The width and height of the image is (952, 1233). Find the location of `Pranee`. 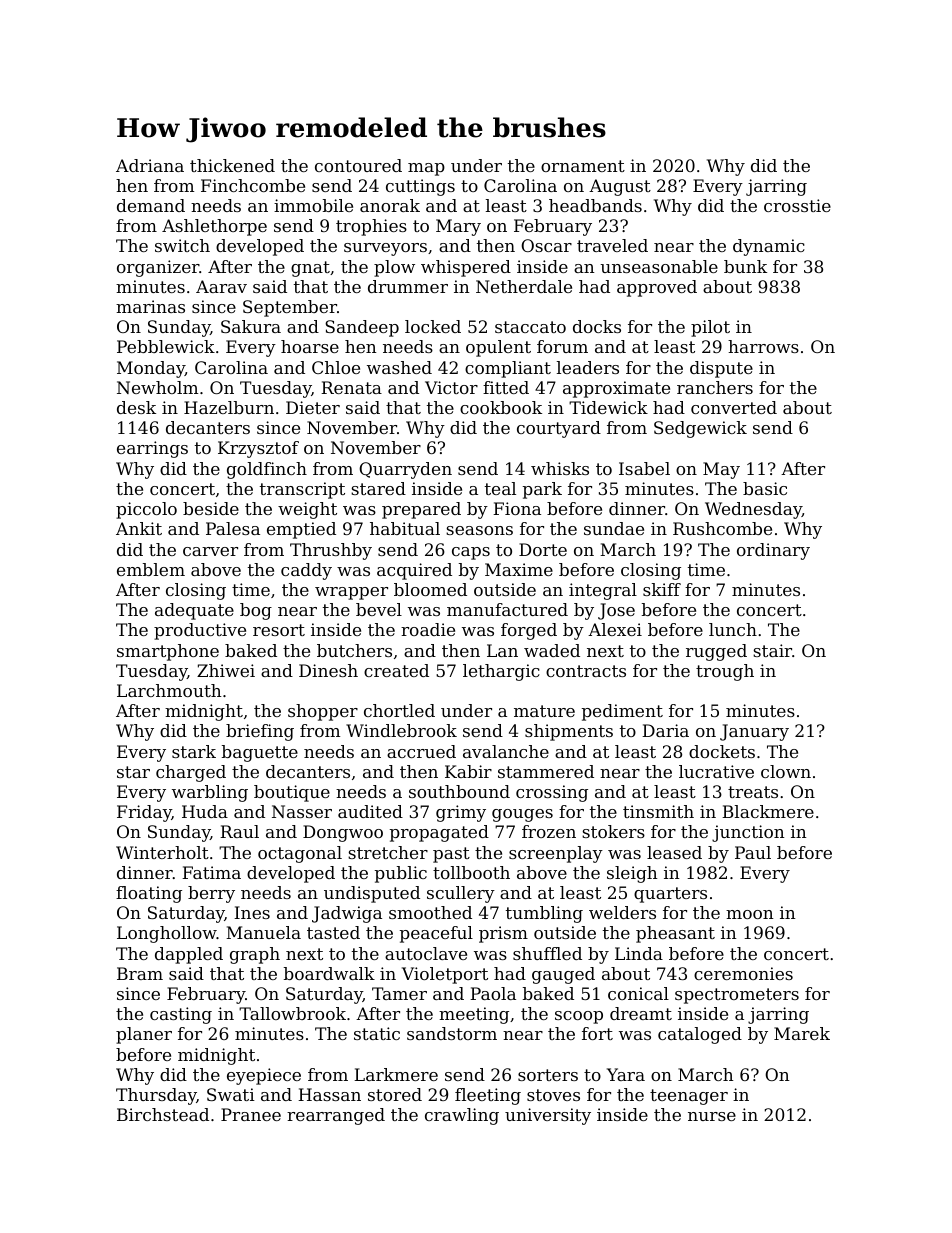

Pranee is located at coordinates (251, 1114).
